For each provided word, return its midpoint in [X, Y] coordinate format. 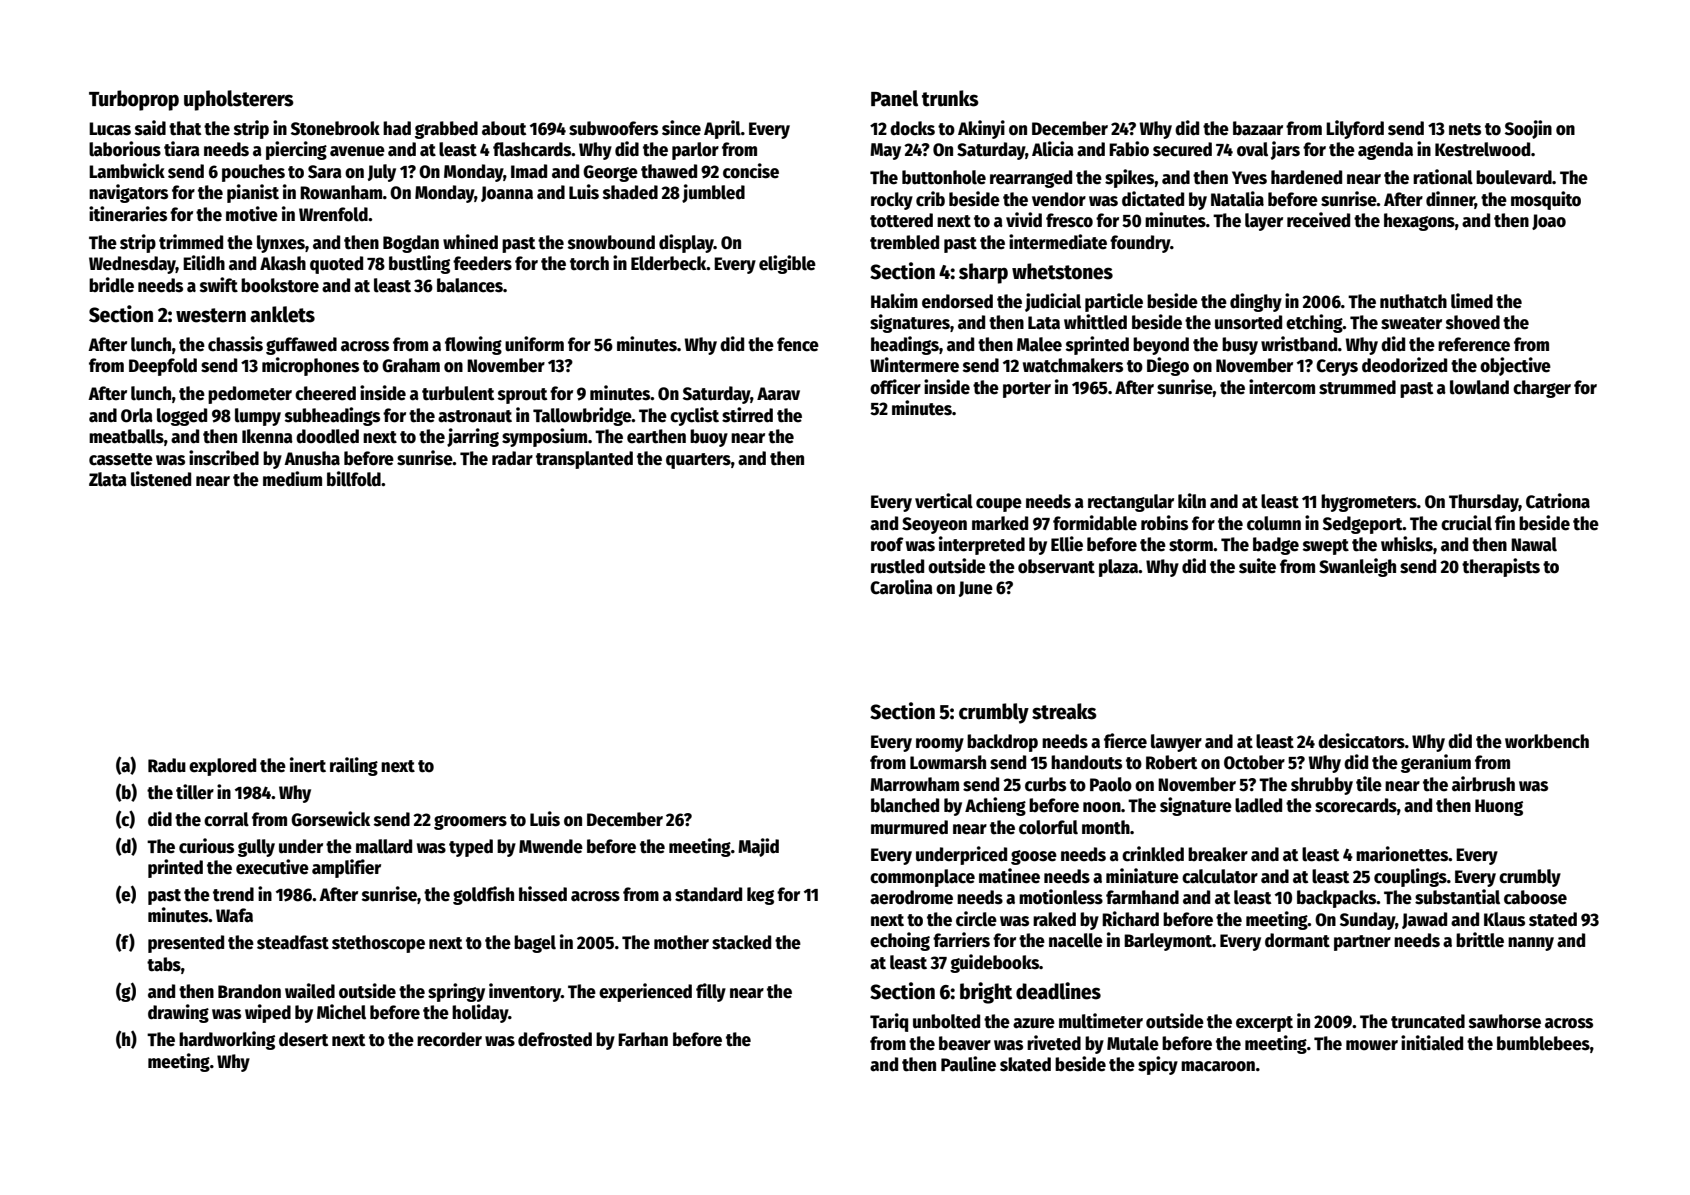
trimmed [191, 242]
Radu [167, 765]
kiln [1192, 501]
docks [912, 128]
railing [354, 766]
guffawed [301, 346]
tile [1369, 784]
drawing [178, 1013]
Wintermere [914, 365]
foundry [1140, 244]
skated [1025, 1064]
